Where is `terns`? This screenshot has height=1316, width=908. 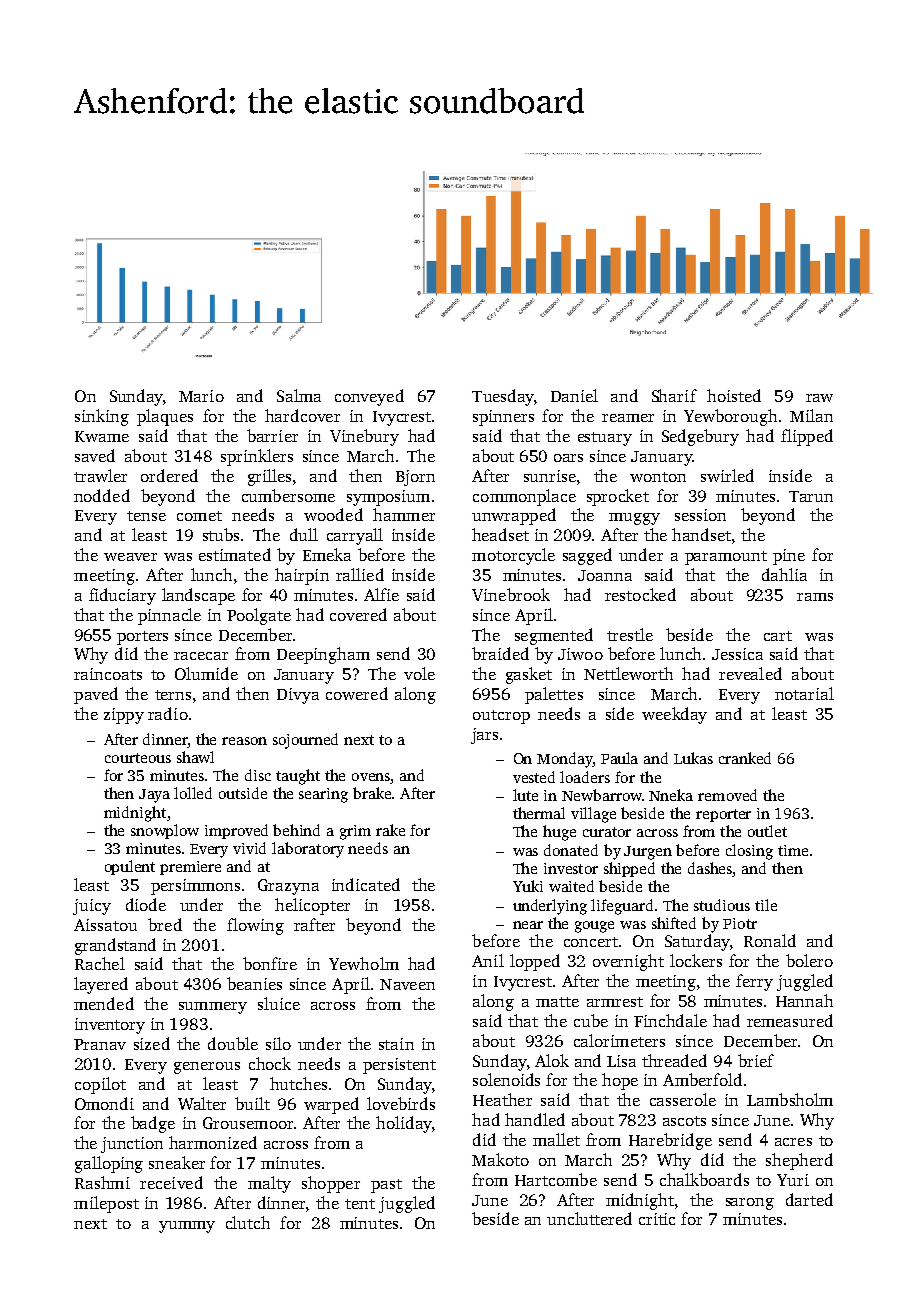 terns is located at coordinates (173, 695).
